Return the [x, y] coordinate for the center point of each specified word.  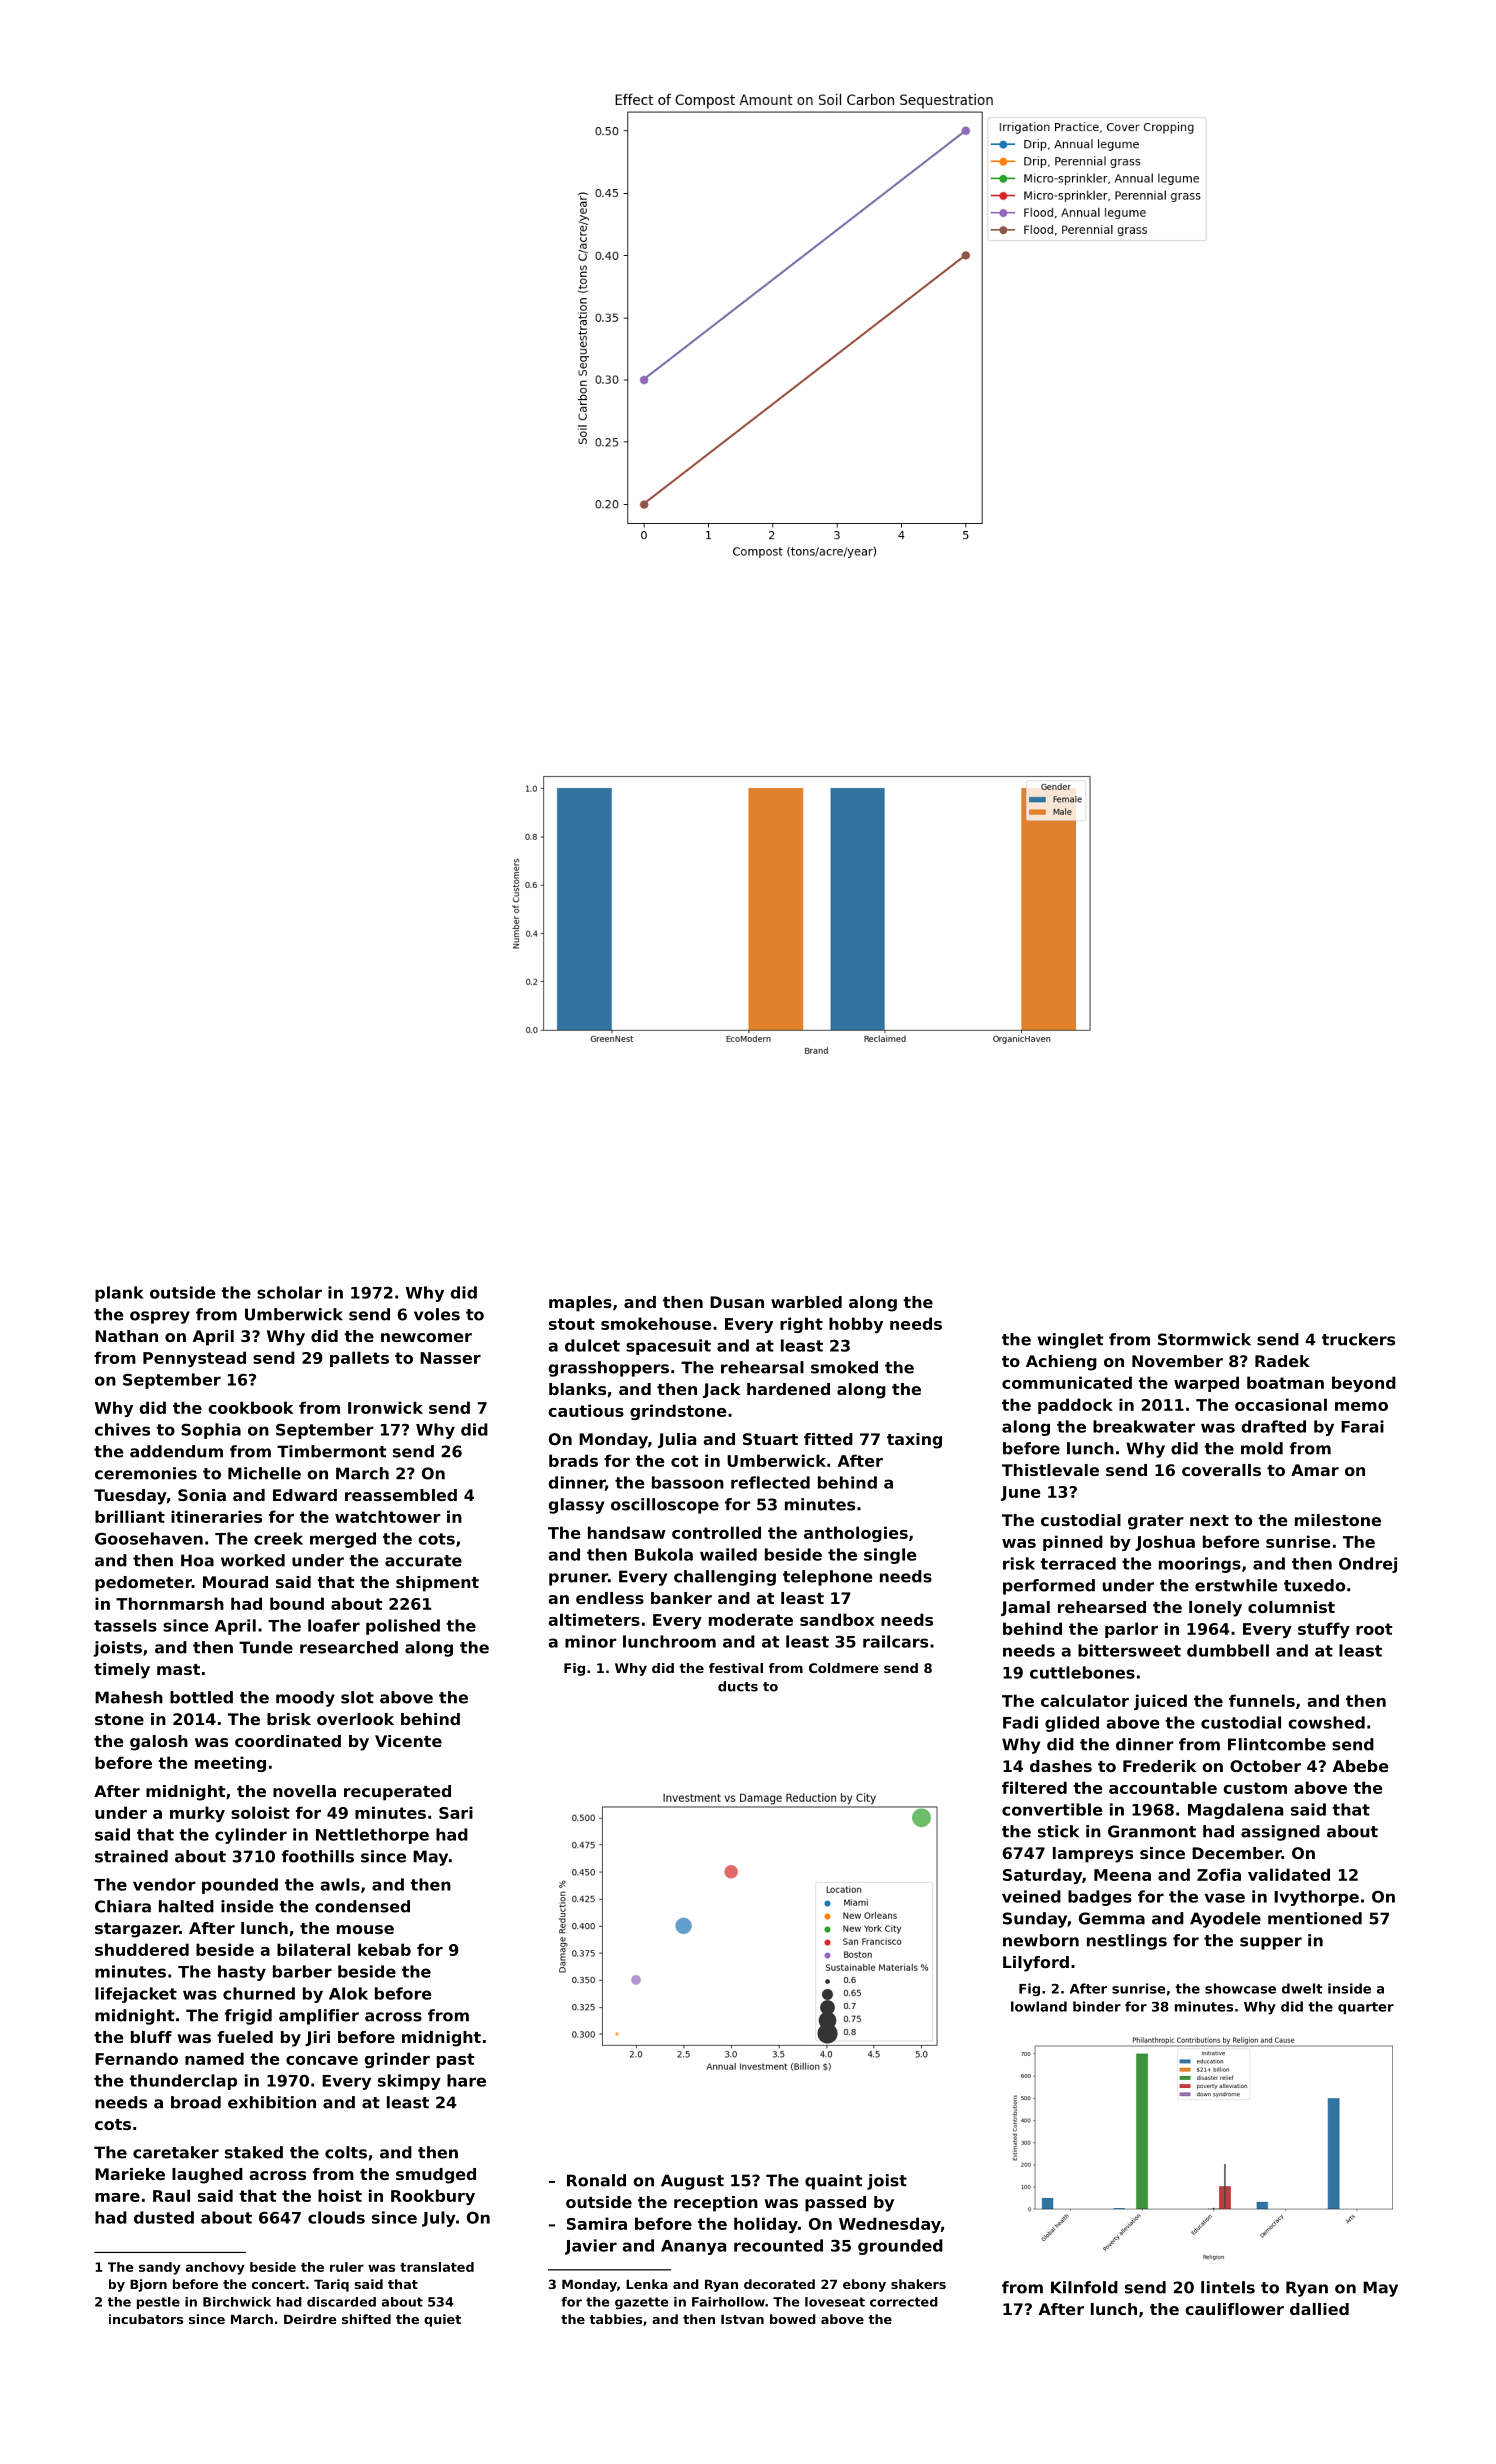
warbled [806, 1302]
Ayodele [1225, 1920]
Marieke [130, 2174]
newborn [1041, 1940]
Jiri [317, 2038]
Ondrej [1368, 1565]
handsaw [626, 1532]
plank [119, 1294]
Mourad [235, 1582]
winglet [1070, 1341]
